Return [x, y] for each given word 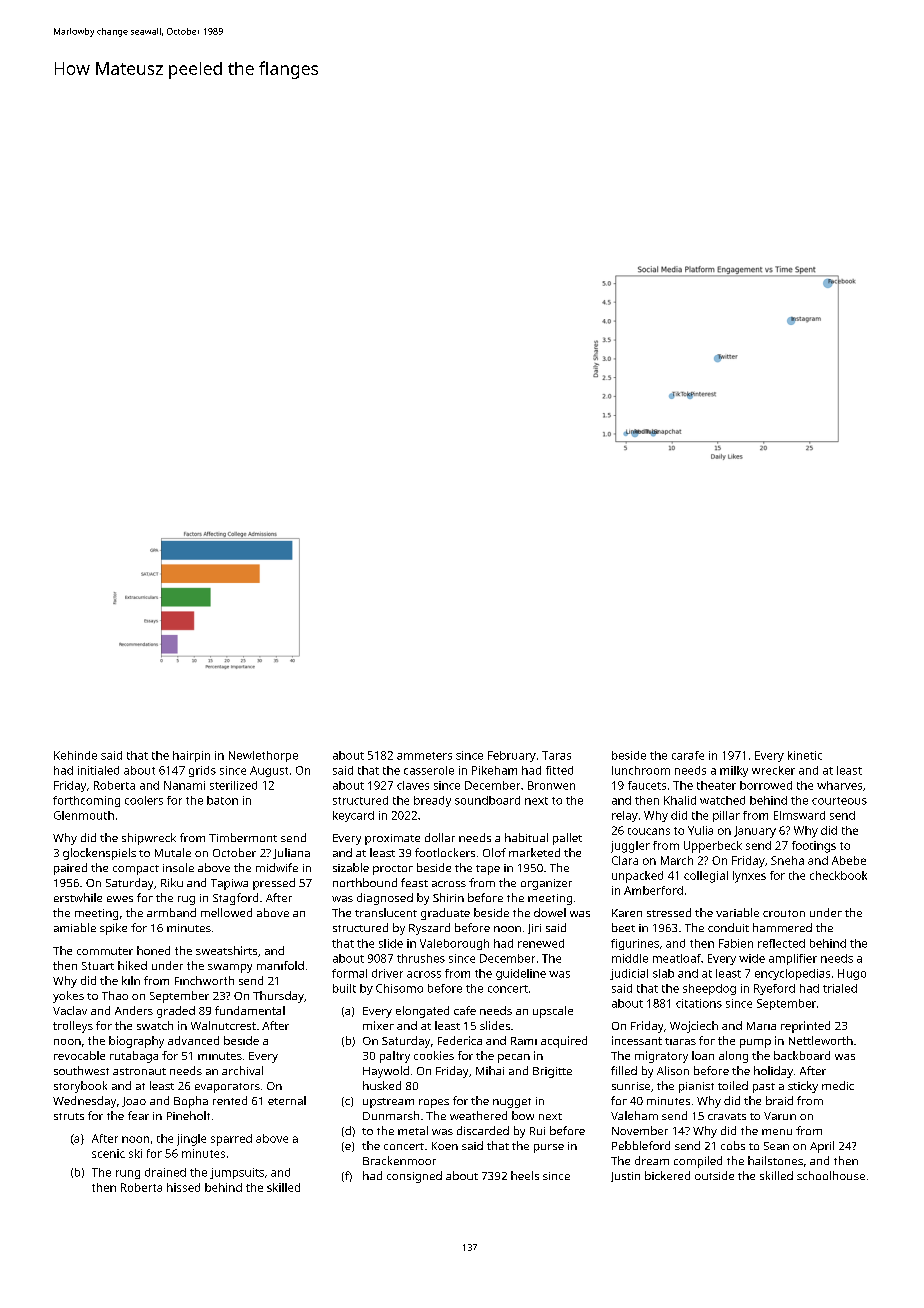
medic [838, 1085]
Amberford [653, 890]
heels [525, 1175]
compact [136, 870]
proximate [392, 839]
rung [128, 1174]
